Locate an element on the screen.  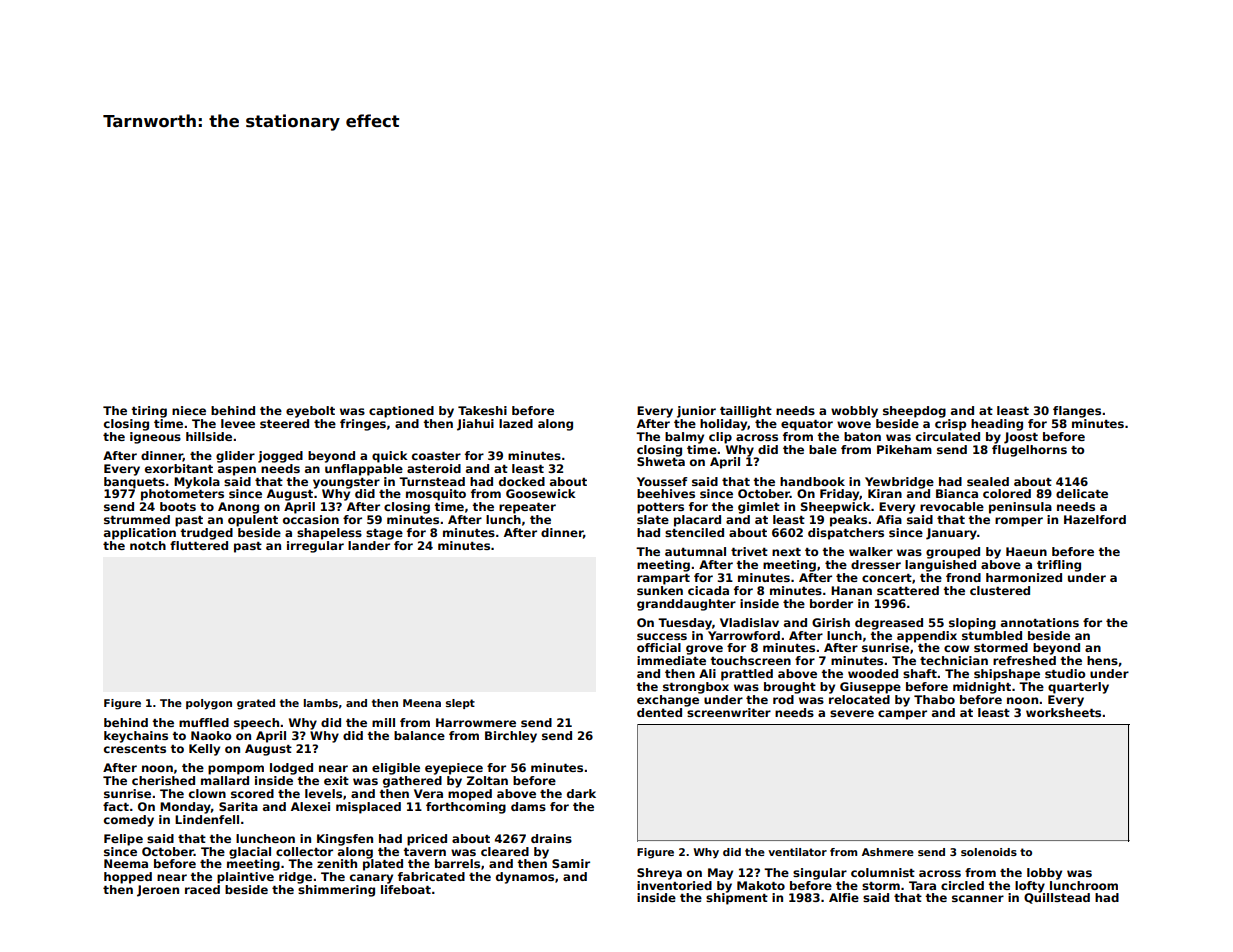
flanges is located at coordinates (1077, 412).
